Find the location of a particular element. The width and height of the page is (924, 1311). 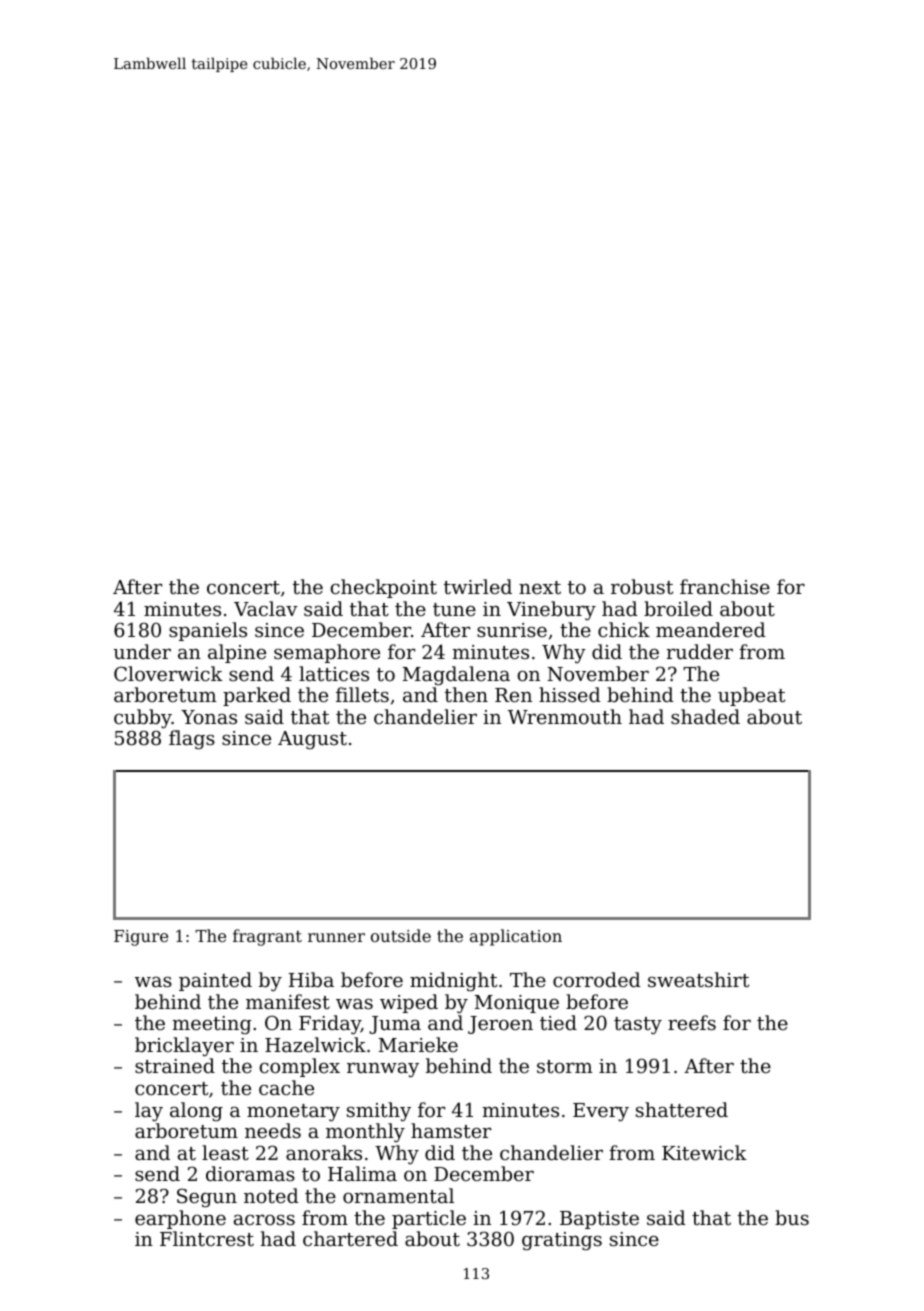

upbeat is located at coordinates (751, 696).
